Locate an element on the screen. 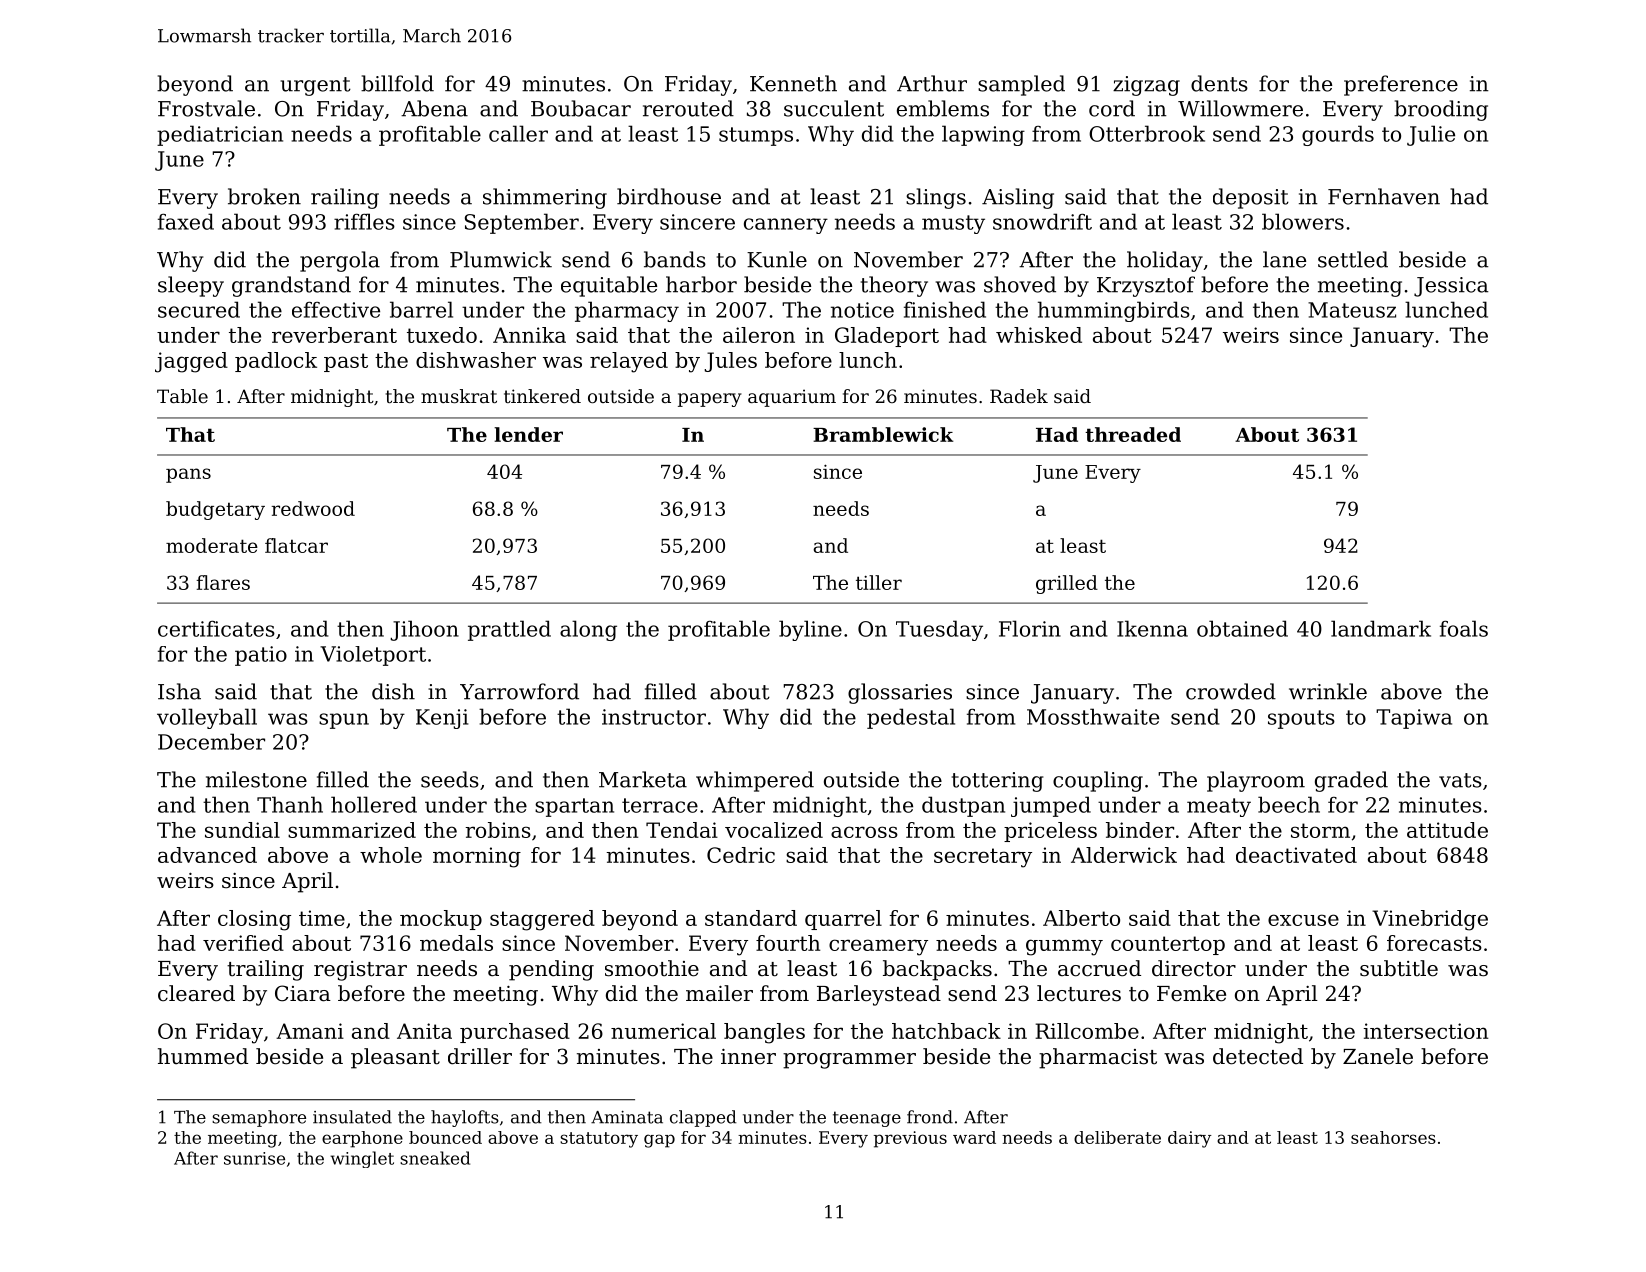 The height and width of the screenshot is (1272, 1646). preference is located at coordinates (1401, 85).
